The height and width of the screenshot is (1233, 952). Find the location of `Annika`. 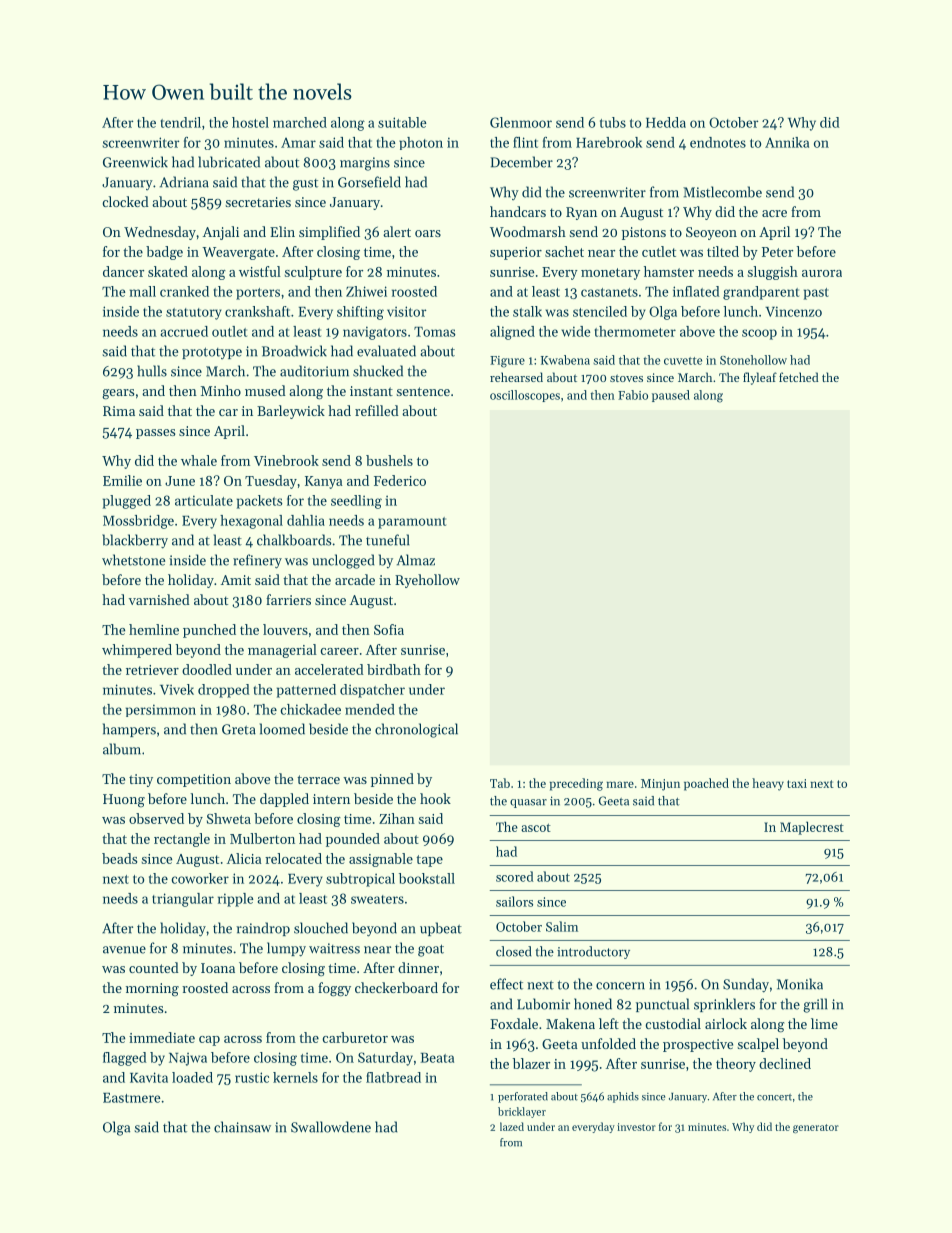

Annika is located at coordinates (787, 142).
